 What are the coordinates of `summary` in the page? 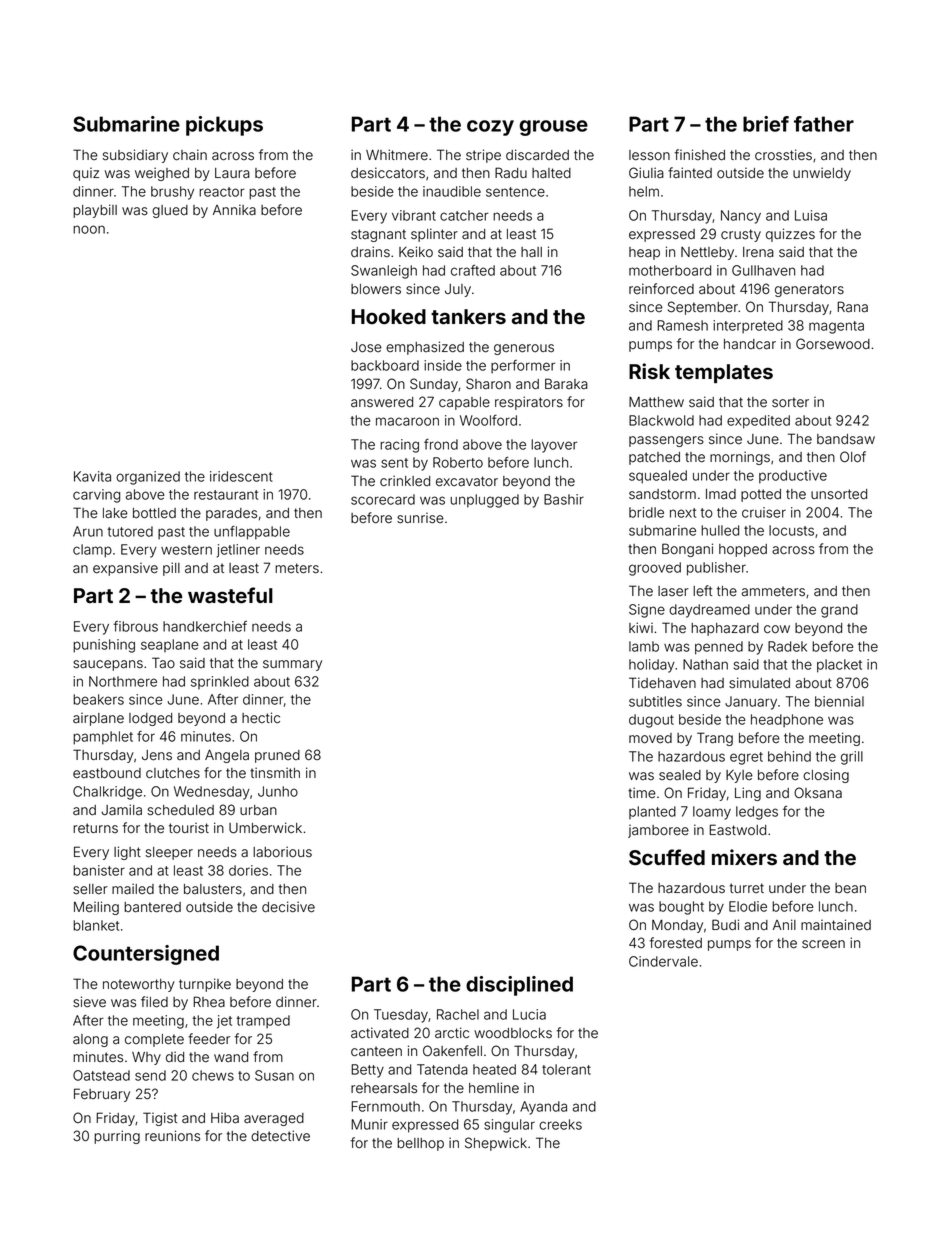 It's located at (292, 665).
